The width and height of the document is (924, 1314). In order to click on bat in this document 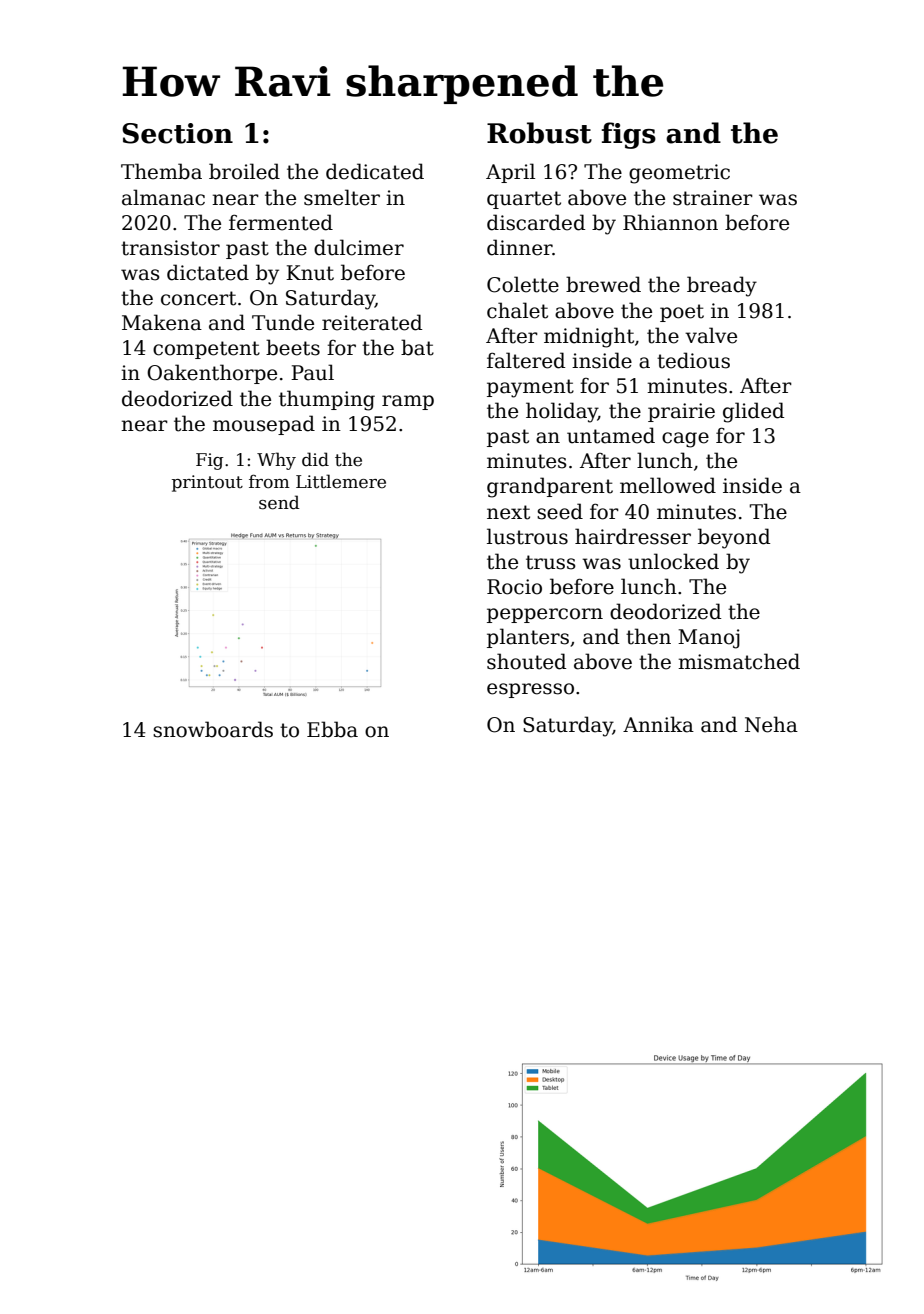, I will do `click(417, 347)`.
